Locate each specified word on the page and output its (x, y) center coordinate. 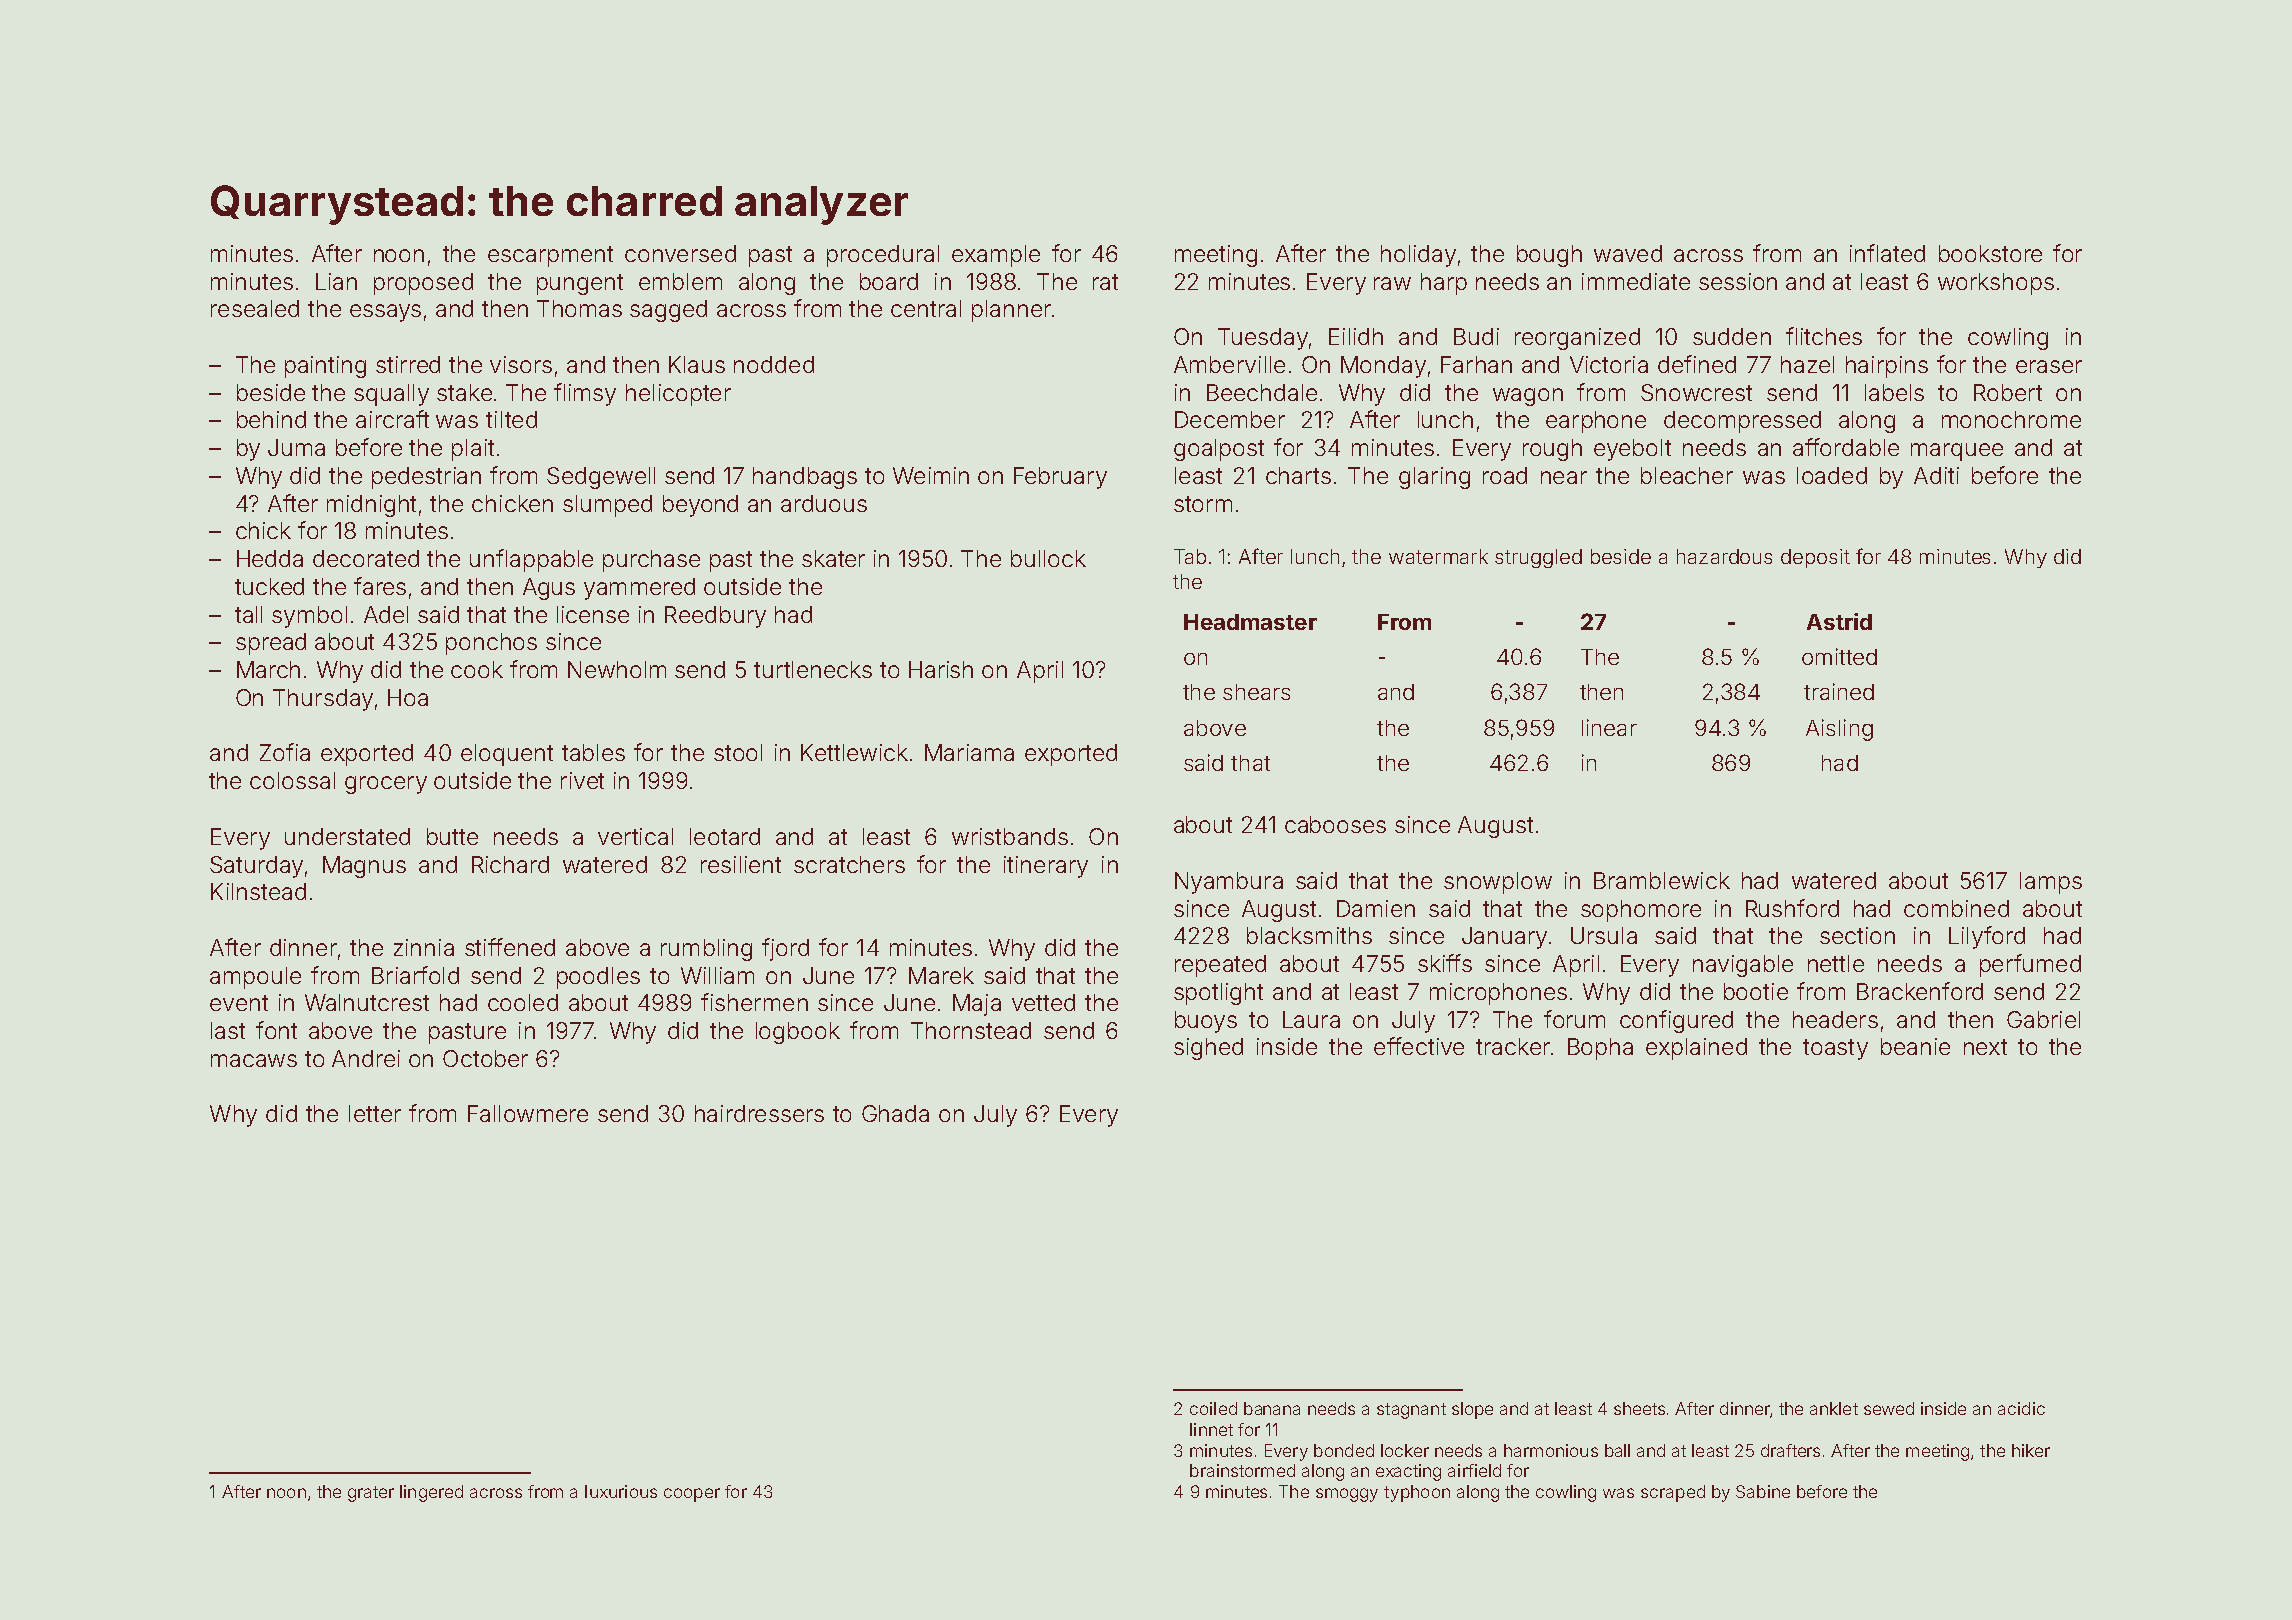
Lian (336, 281)
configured (1676, 1021)
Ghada (895, 1113)
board (889, 281)
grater (371, 1494)
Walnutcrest (367, 1002)
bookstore (1990, 253)
